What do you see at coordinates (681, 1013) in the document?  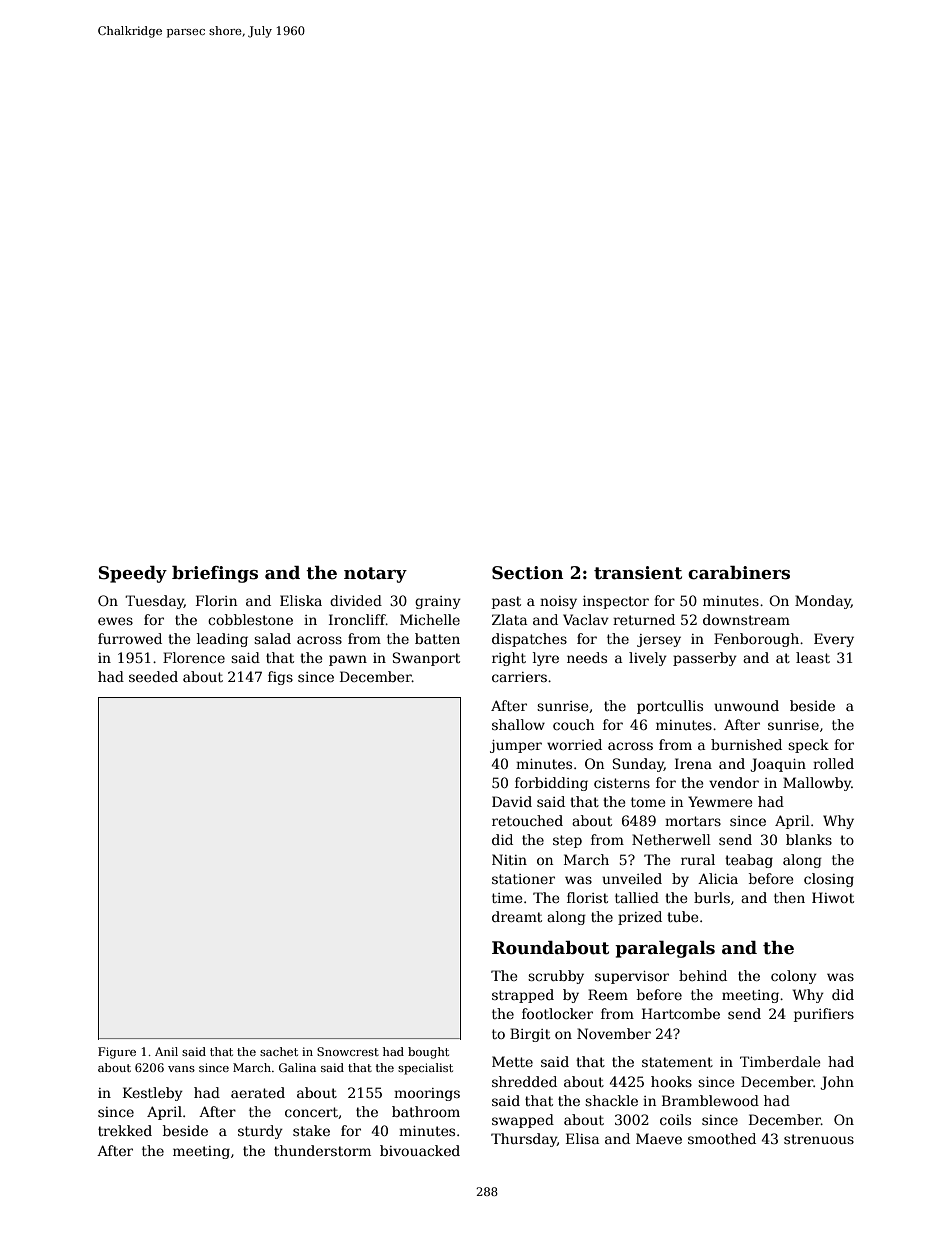 I see `Hartcombe` at bounding box center [681, 1013].
